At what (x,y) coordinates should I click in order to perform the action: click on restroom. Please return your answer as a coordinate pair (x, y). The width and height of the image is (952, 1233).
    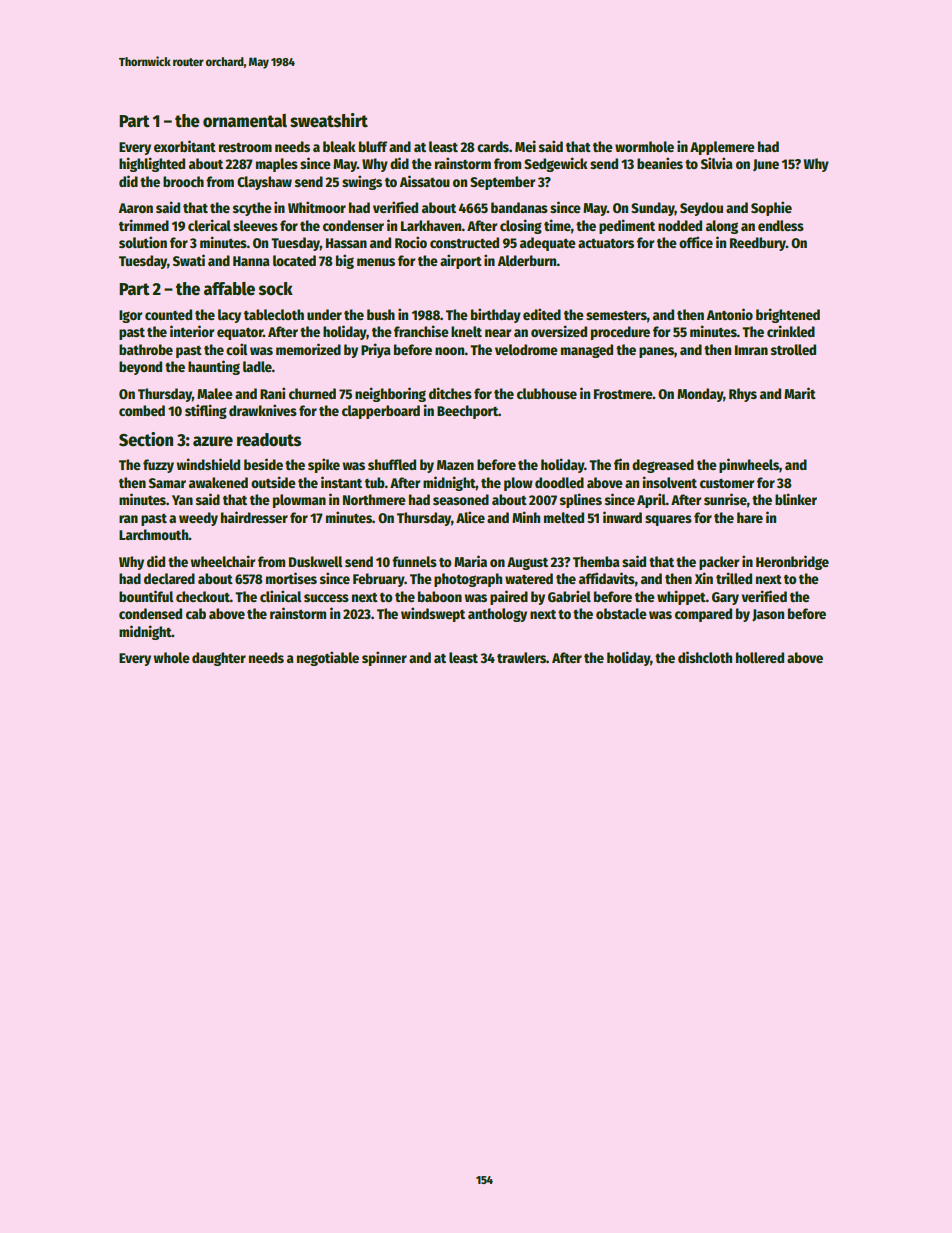
    Looking at the image, I should click on (245, 147).
